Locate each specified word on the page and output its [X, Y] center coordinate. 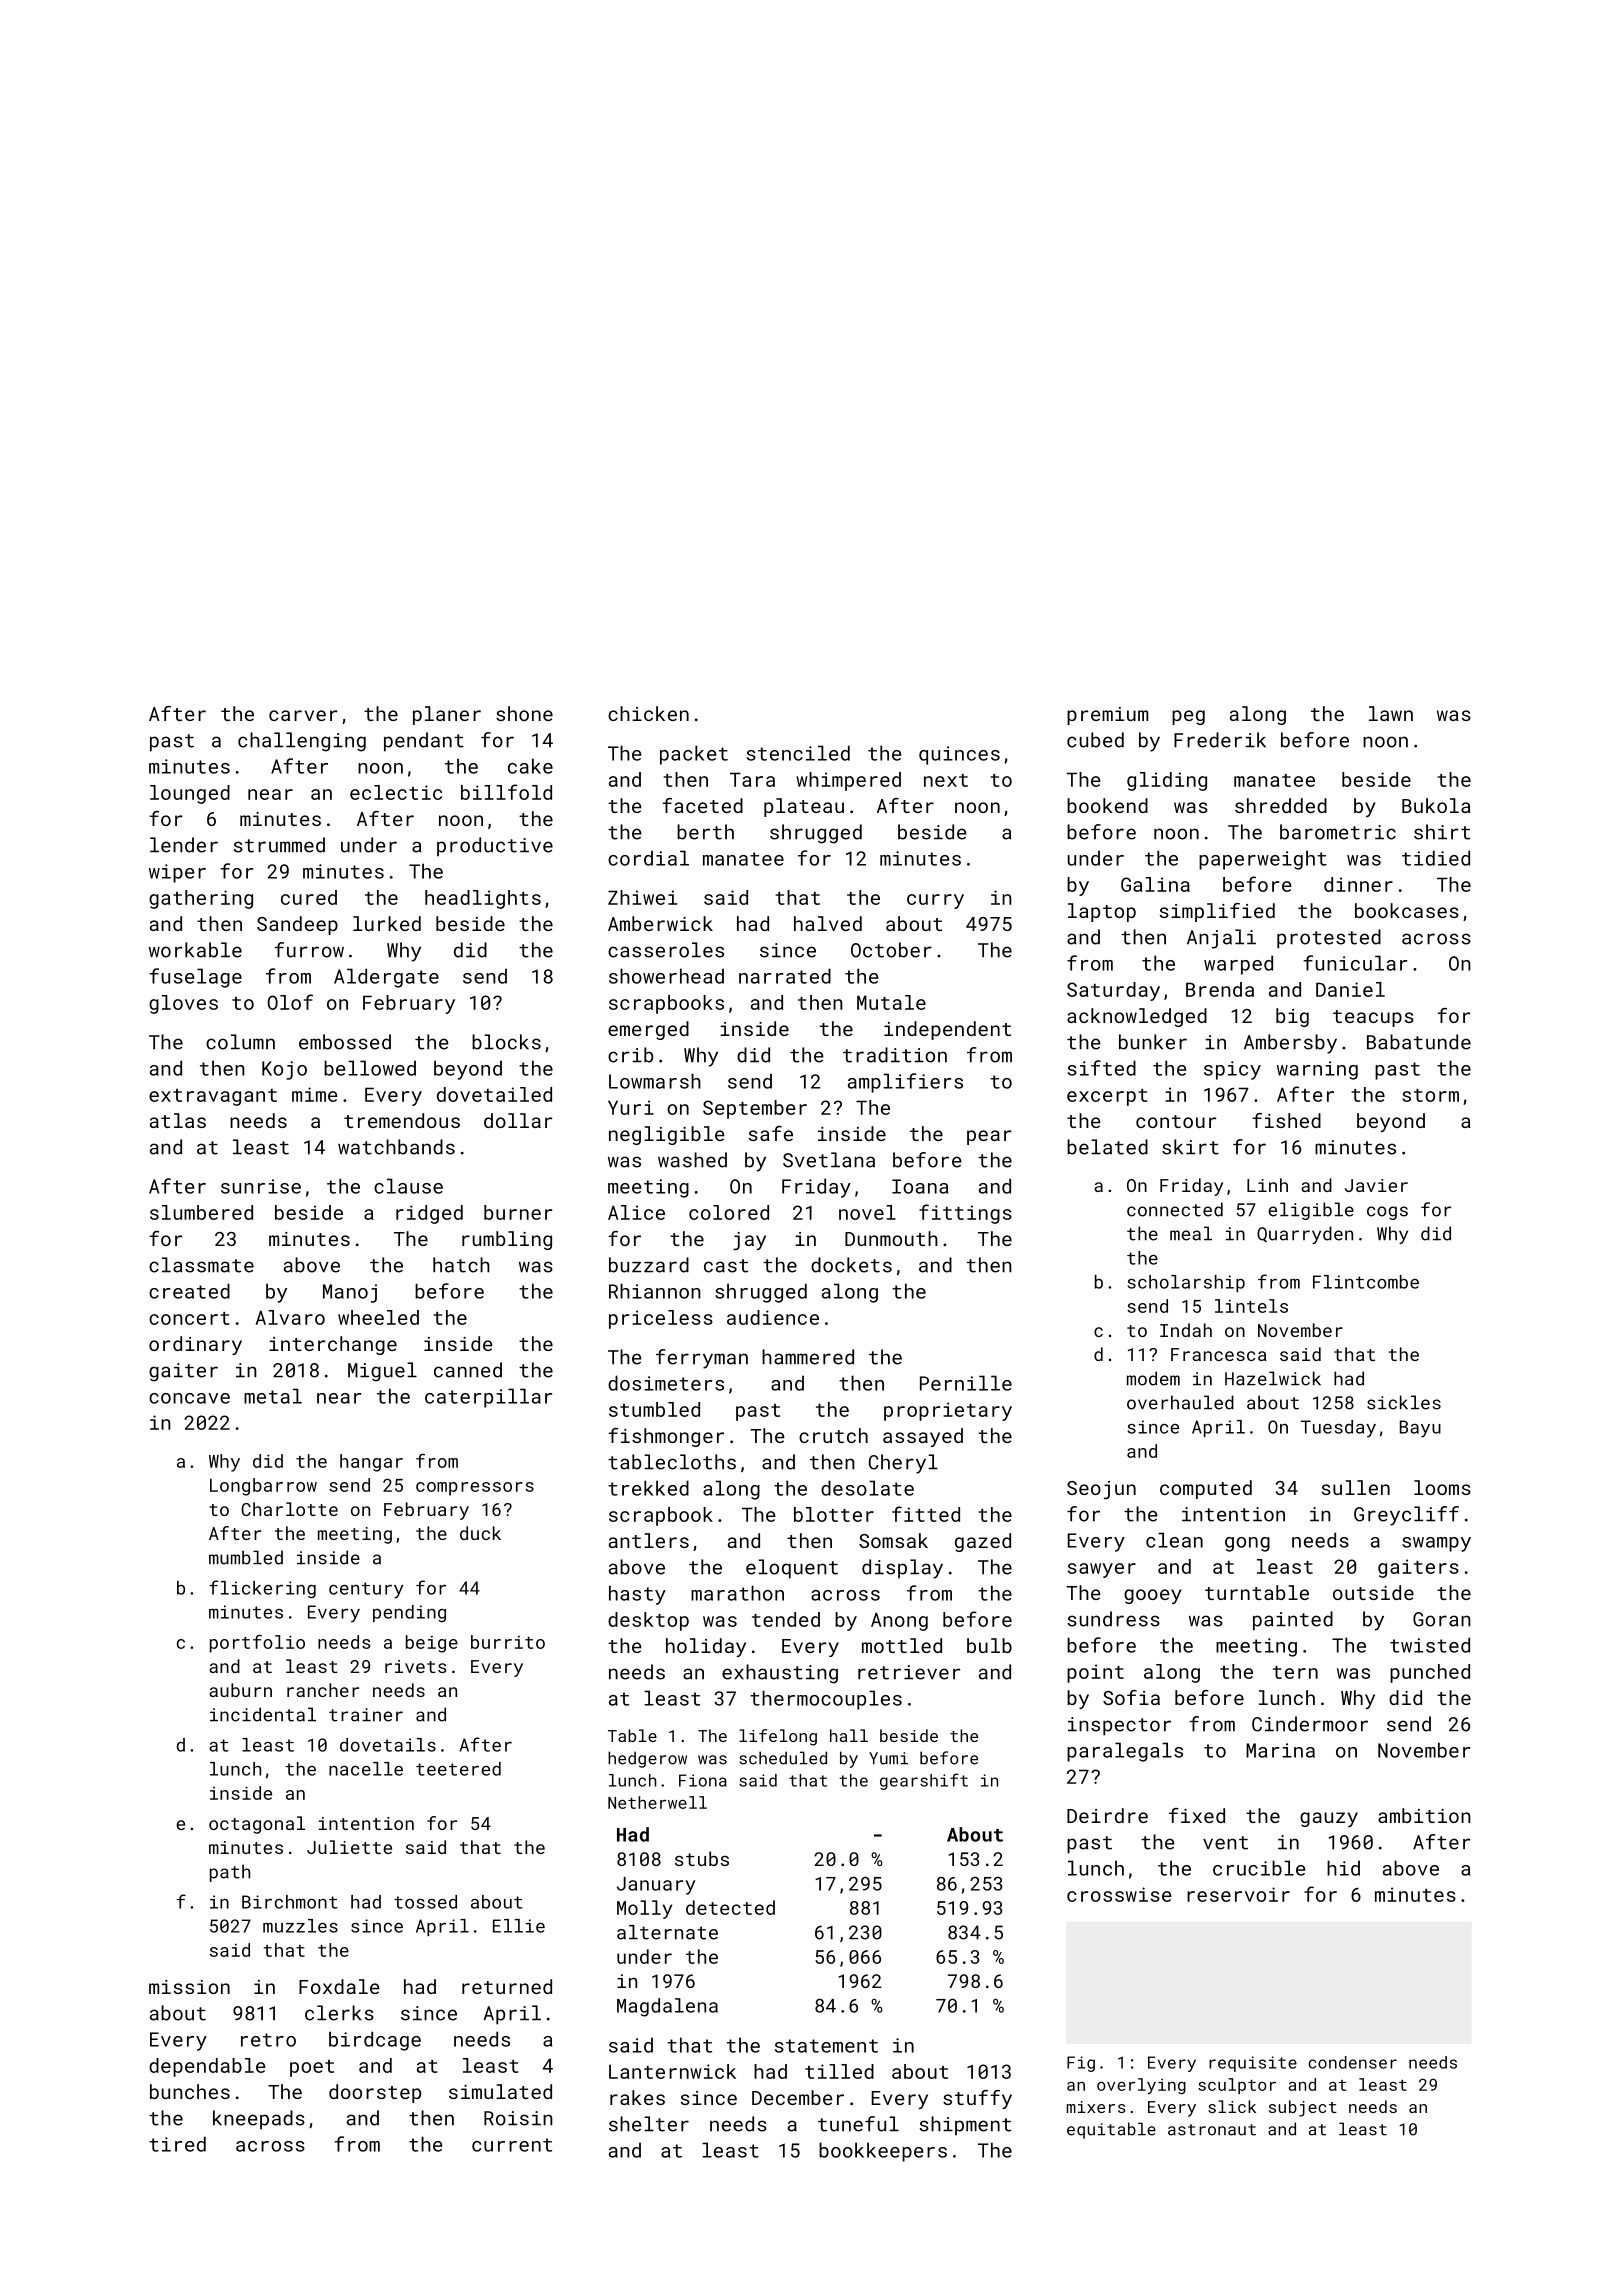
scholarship [1186, 1283]
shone [524, 713]
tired [177, 2144]
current [512, 2145]
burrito [508, 1642]
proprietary [948, 1411]
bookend [1107, 805]
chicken [648, 713]
